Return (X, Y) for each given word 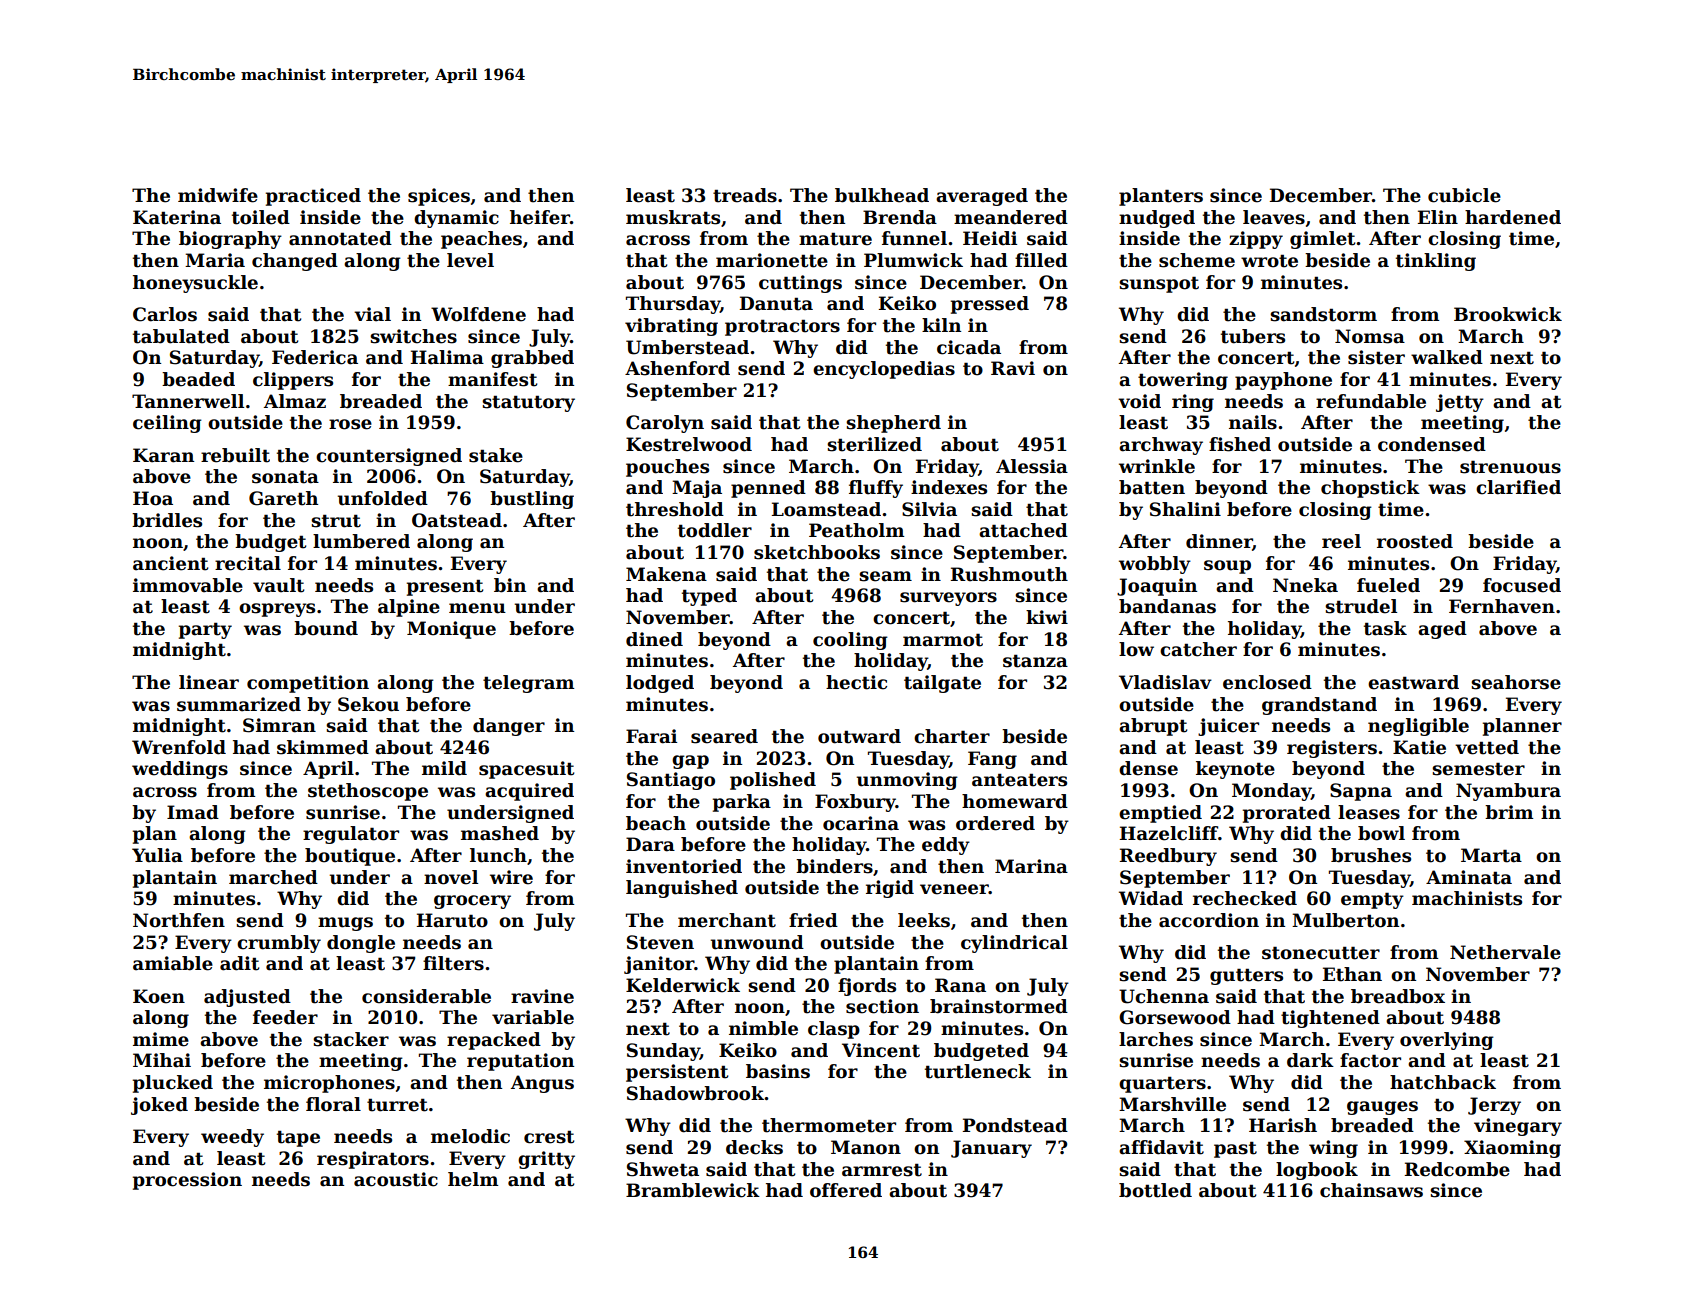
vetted (1487, 747)
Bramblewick (693, 1190)
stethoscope (368, 792)
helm (473, 1179)
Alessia (1032, 466)
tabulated (181, 336)
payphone (1283, 381)
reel (1341, 541)
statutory (528, 403)
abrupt (1153, 727)
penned (768, 489)
